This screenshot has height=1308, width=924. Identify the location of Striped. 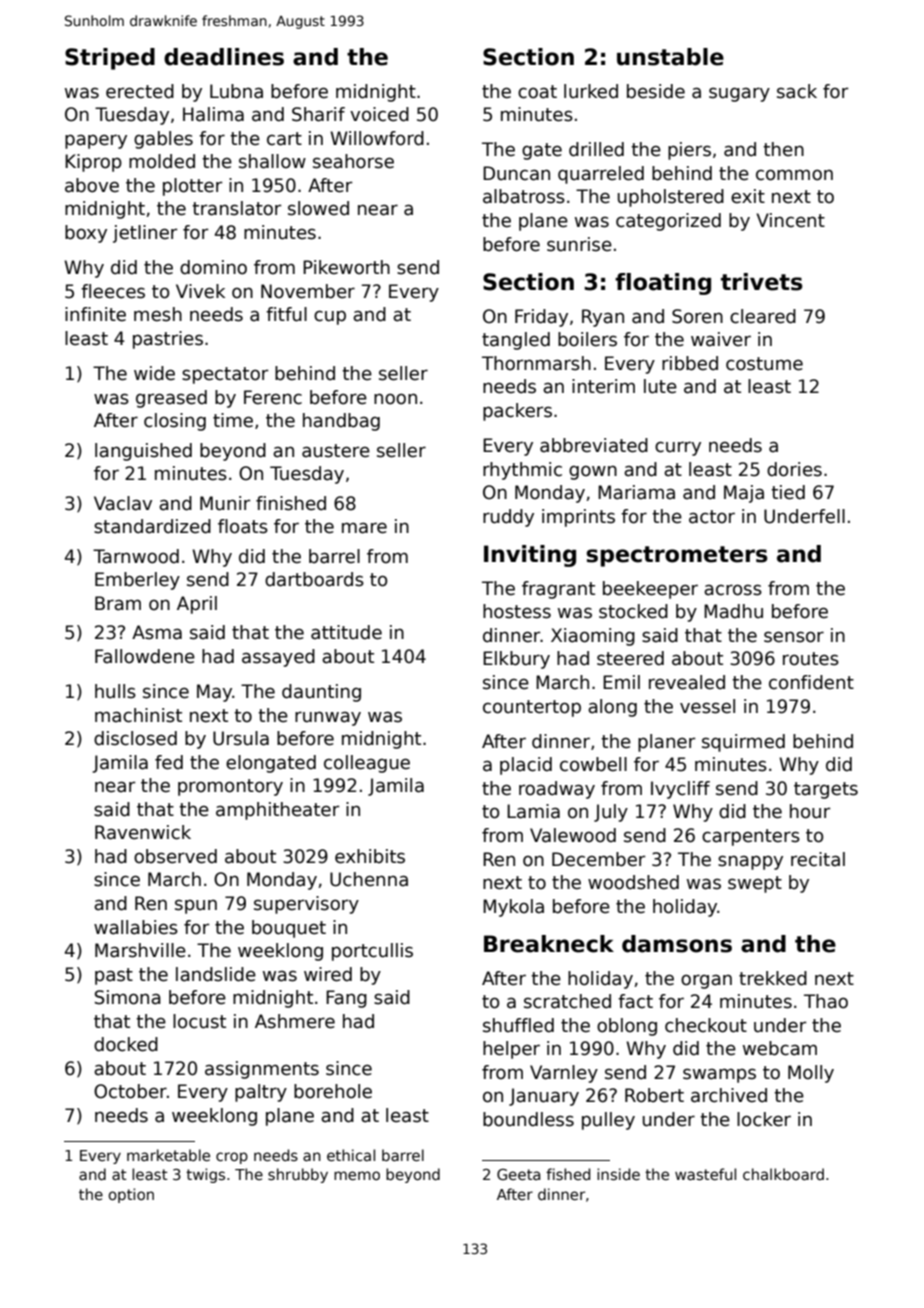
(110, 59).
